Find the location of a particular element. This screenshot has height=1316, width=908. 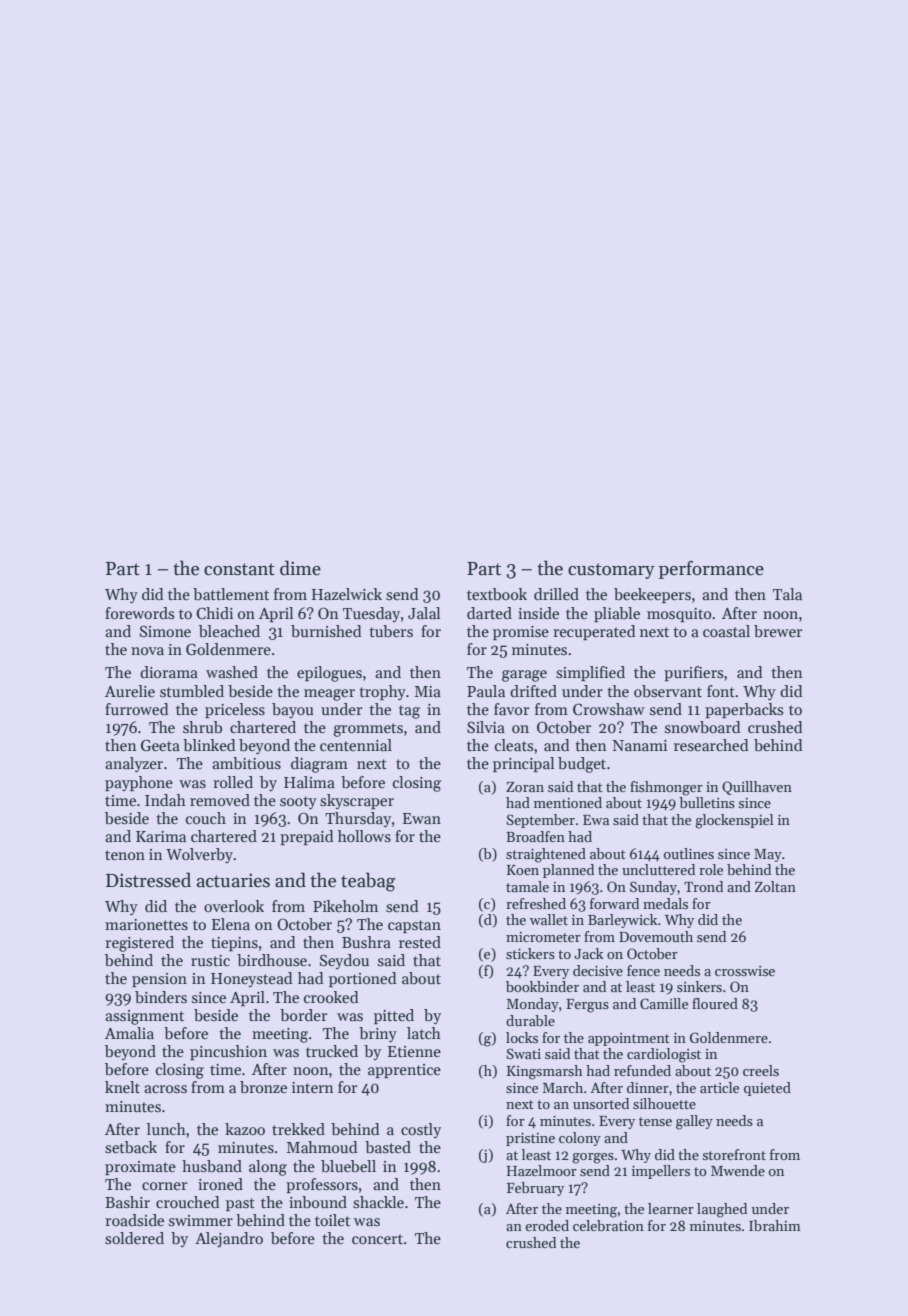

constant is located at coordinates (239, 569).
